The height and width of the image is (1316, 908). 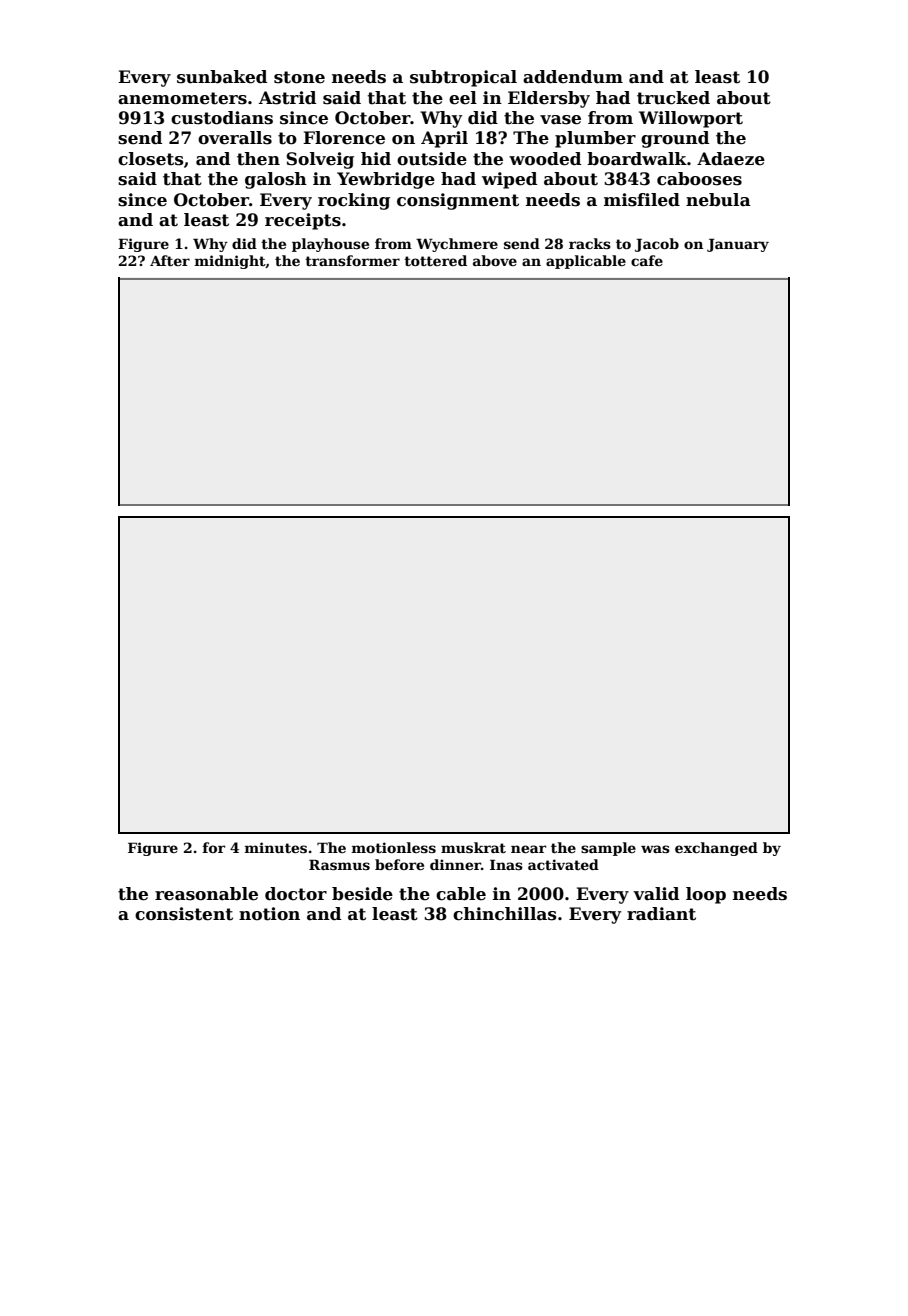 What do you see at coordinates (738, 245) in the image?
I see `January` at bounding box center [738, 245].
